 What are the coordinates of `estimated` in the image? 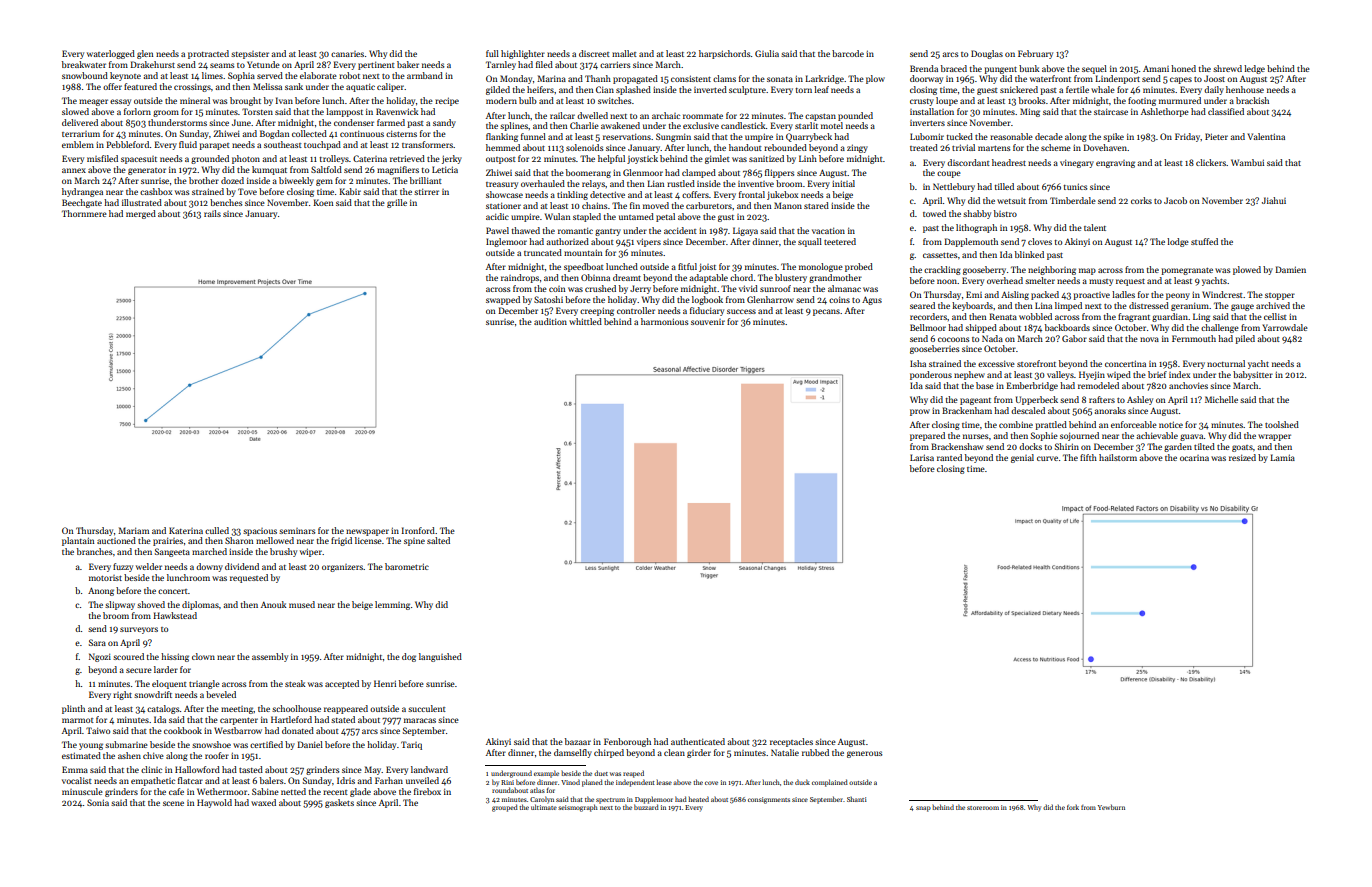 It's located at (81, 755).
